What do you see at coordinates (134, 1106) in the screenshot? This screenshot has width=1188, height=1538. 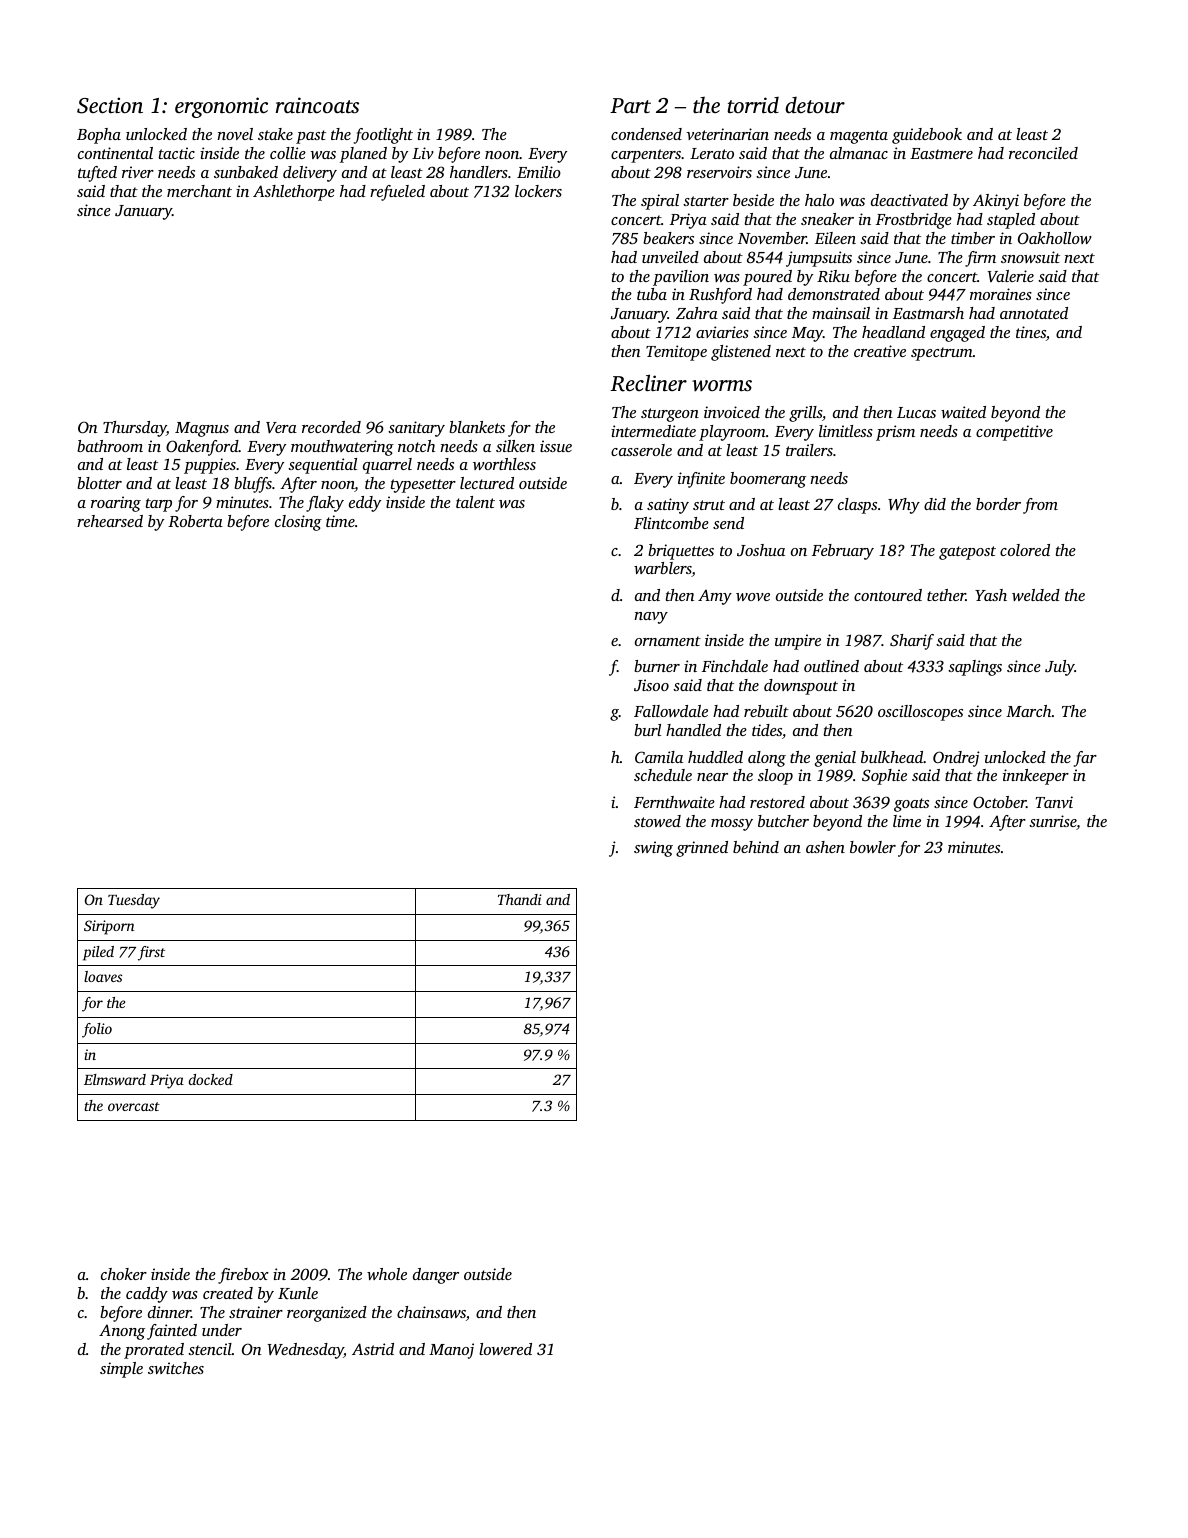 I see `overcast` at bounding box center [134, 1106].
